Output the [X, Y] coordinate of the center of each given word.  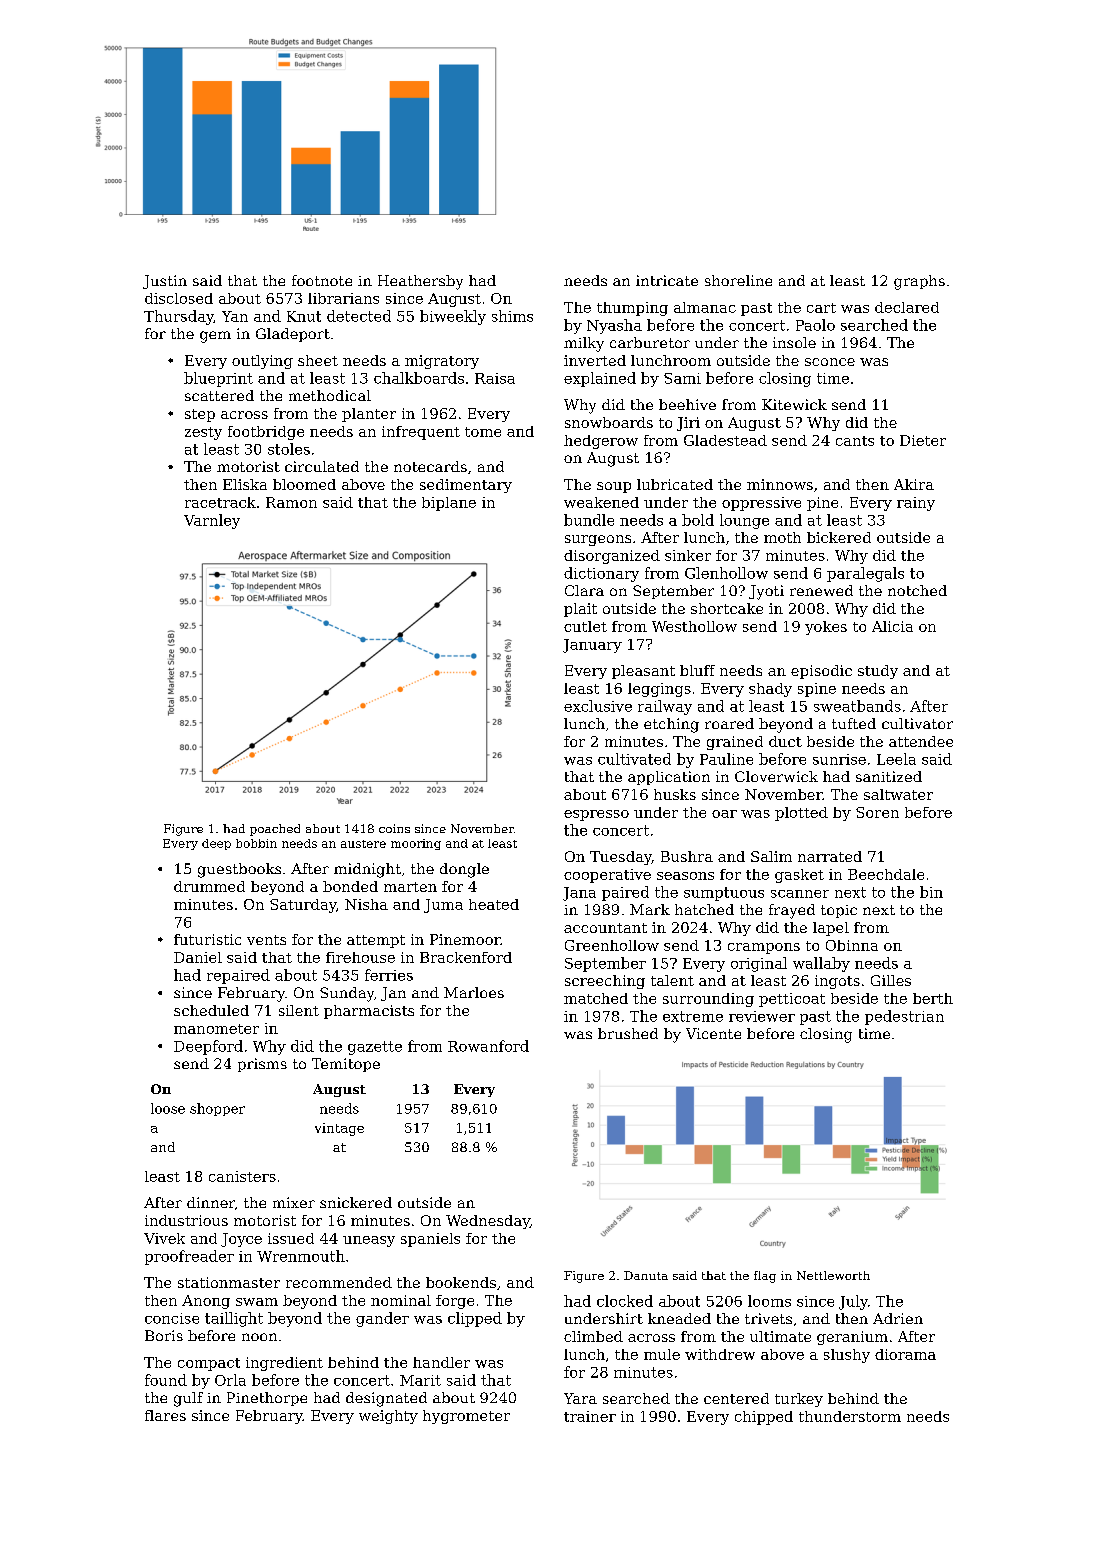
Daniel [198, 957]
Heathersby [420, 282]
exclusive [598, 706]
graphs [919, 282]
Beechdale [886, 874]
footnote [322, 280]
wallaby [821, 964]
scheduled [211, 1010]
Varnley [212, 521]
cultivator [917, 723]
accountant [605, 928]
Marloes [474, 992]
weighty [388, 1417]
